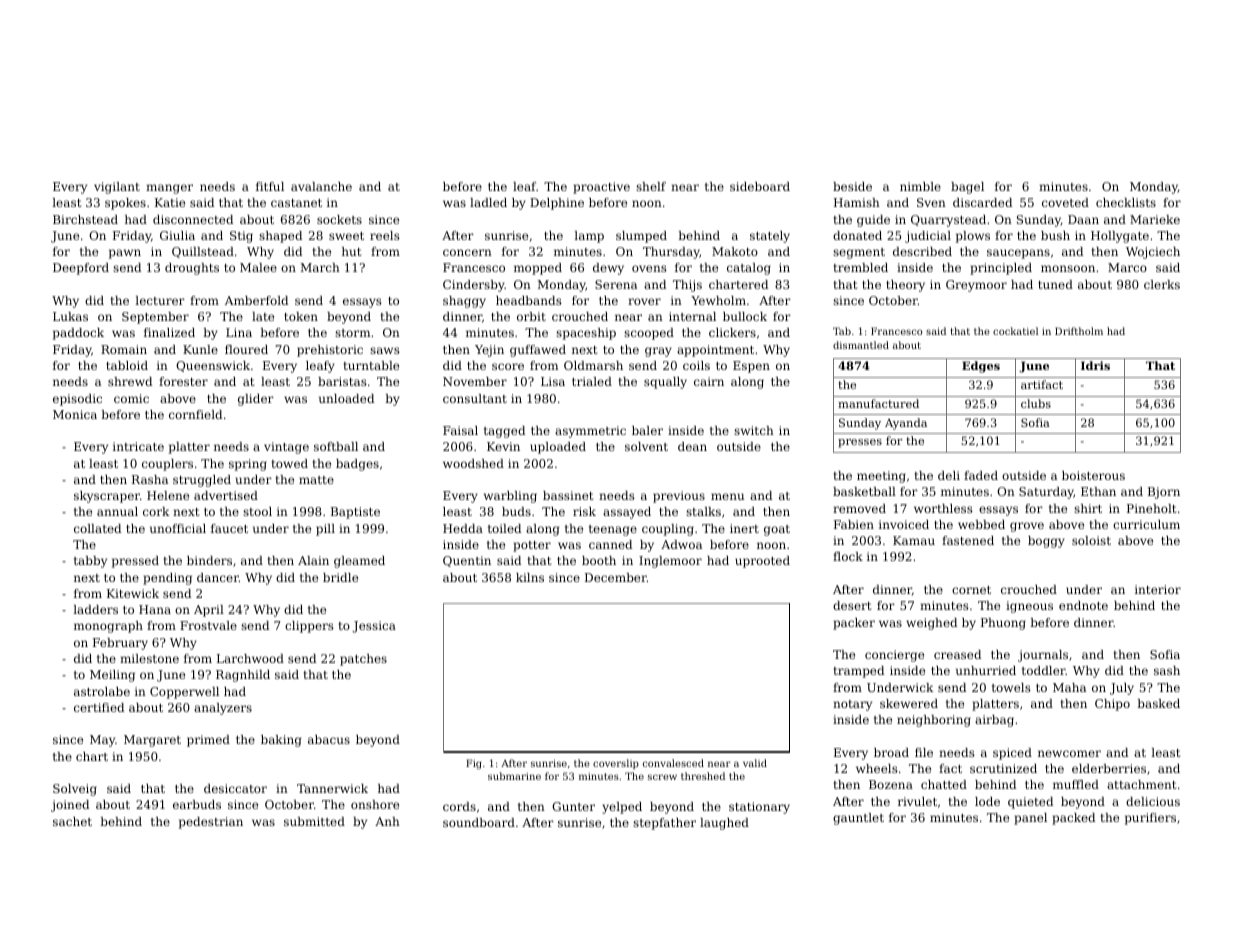 This screenshot has width=1233, height=952. I want to click on gleamed, so click(359, 562).
